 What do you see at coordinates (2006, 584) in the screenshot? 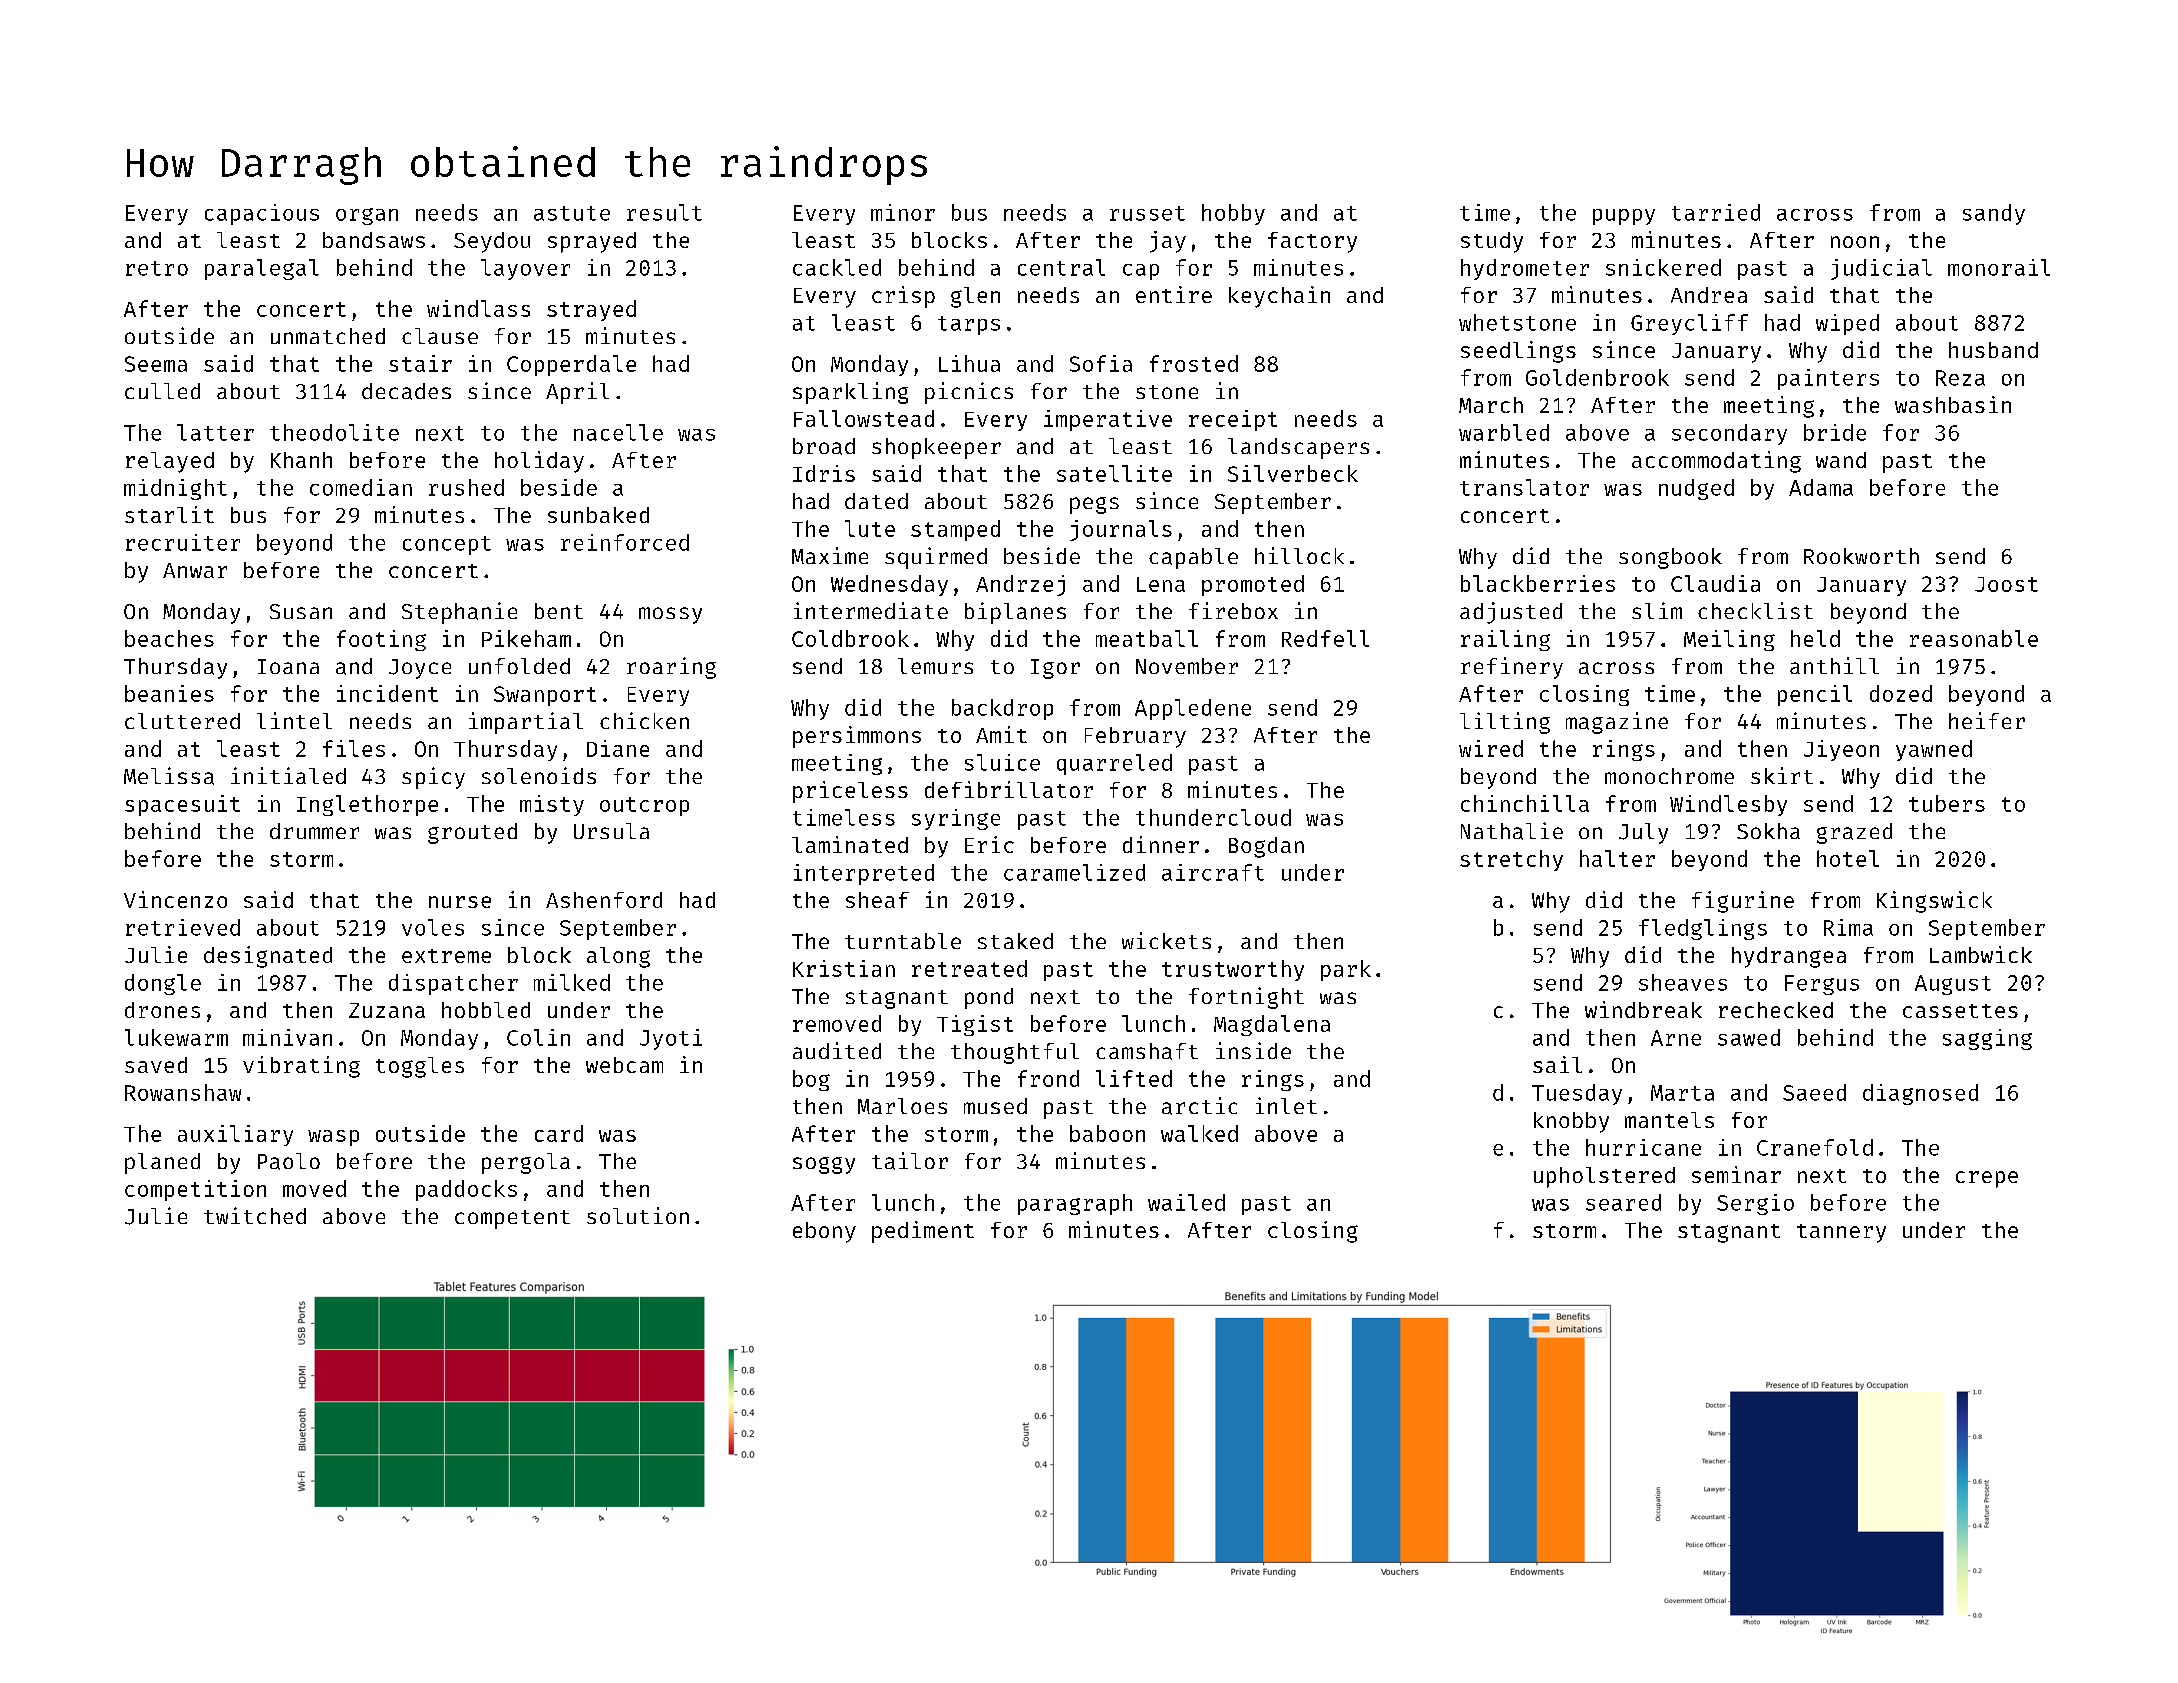
I see `Joost` at bounding box center [2006, 584].
